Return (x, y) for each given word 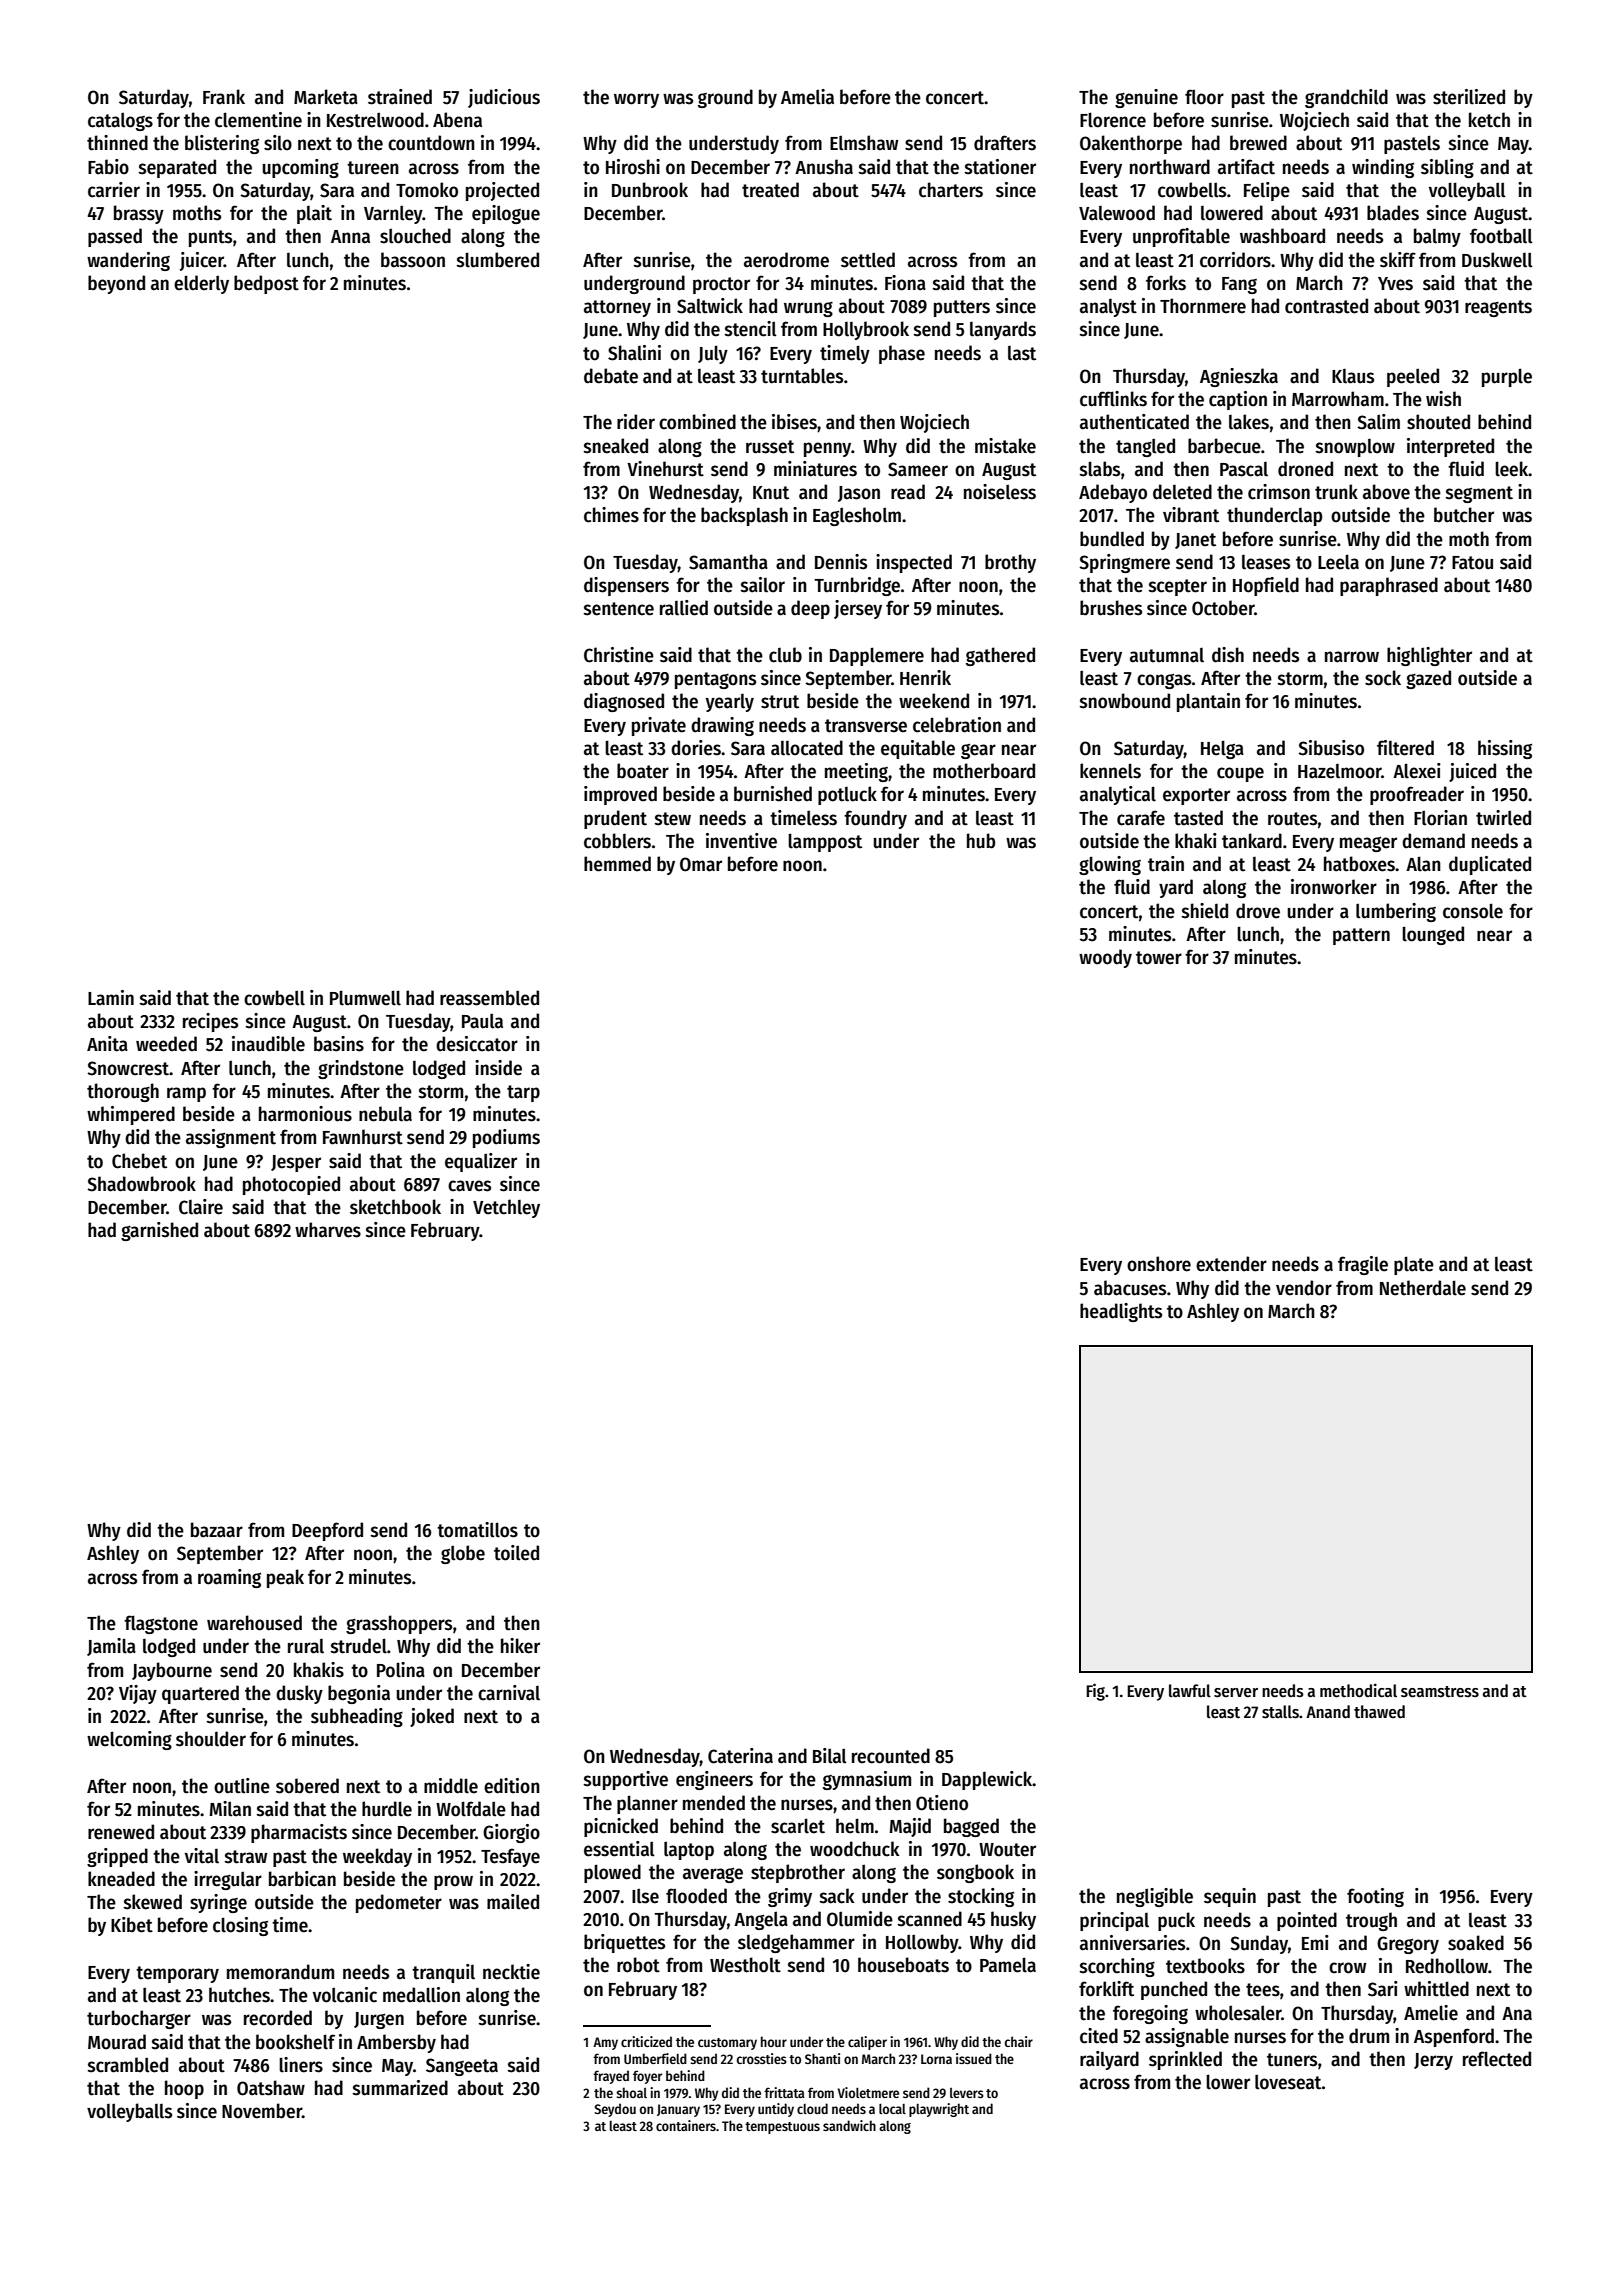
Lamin (111, 998)
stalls (1280, 1712)
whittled (1436, 1989)
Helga (1222, 749)
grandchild (1346, 98)
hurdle (387, 1809)
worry (636, 100)
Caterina (740, 1756)
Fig (1095, 1692)
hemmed (617, 864)
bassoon (413, 260)
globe (463, 1554)
